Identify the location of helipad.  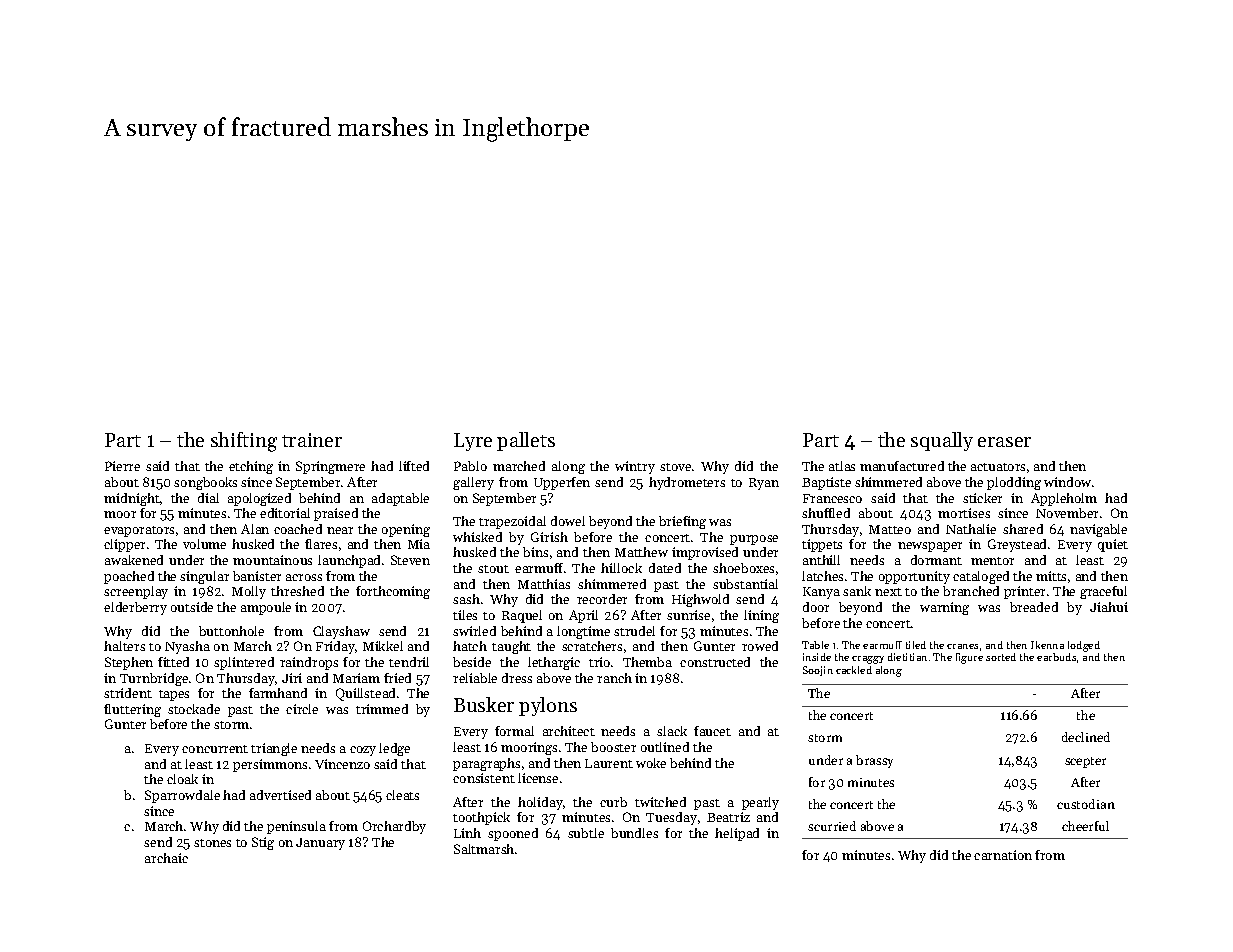
(737, 834).
